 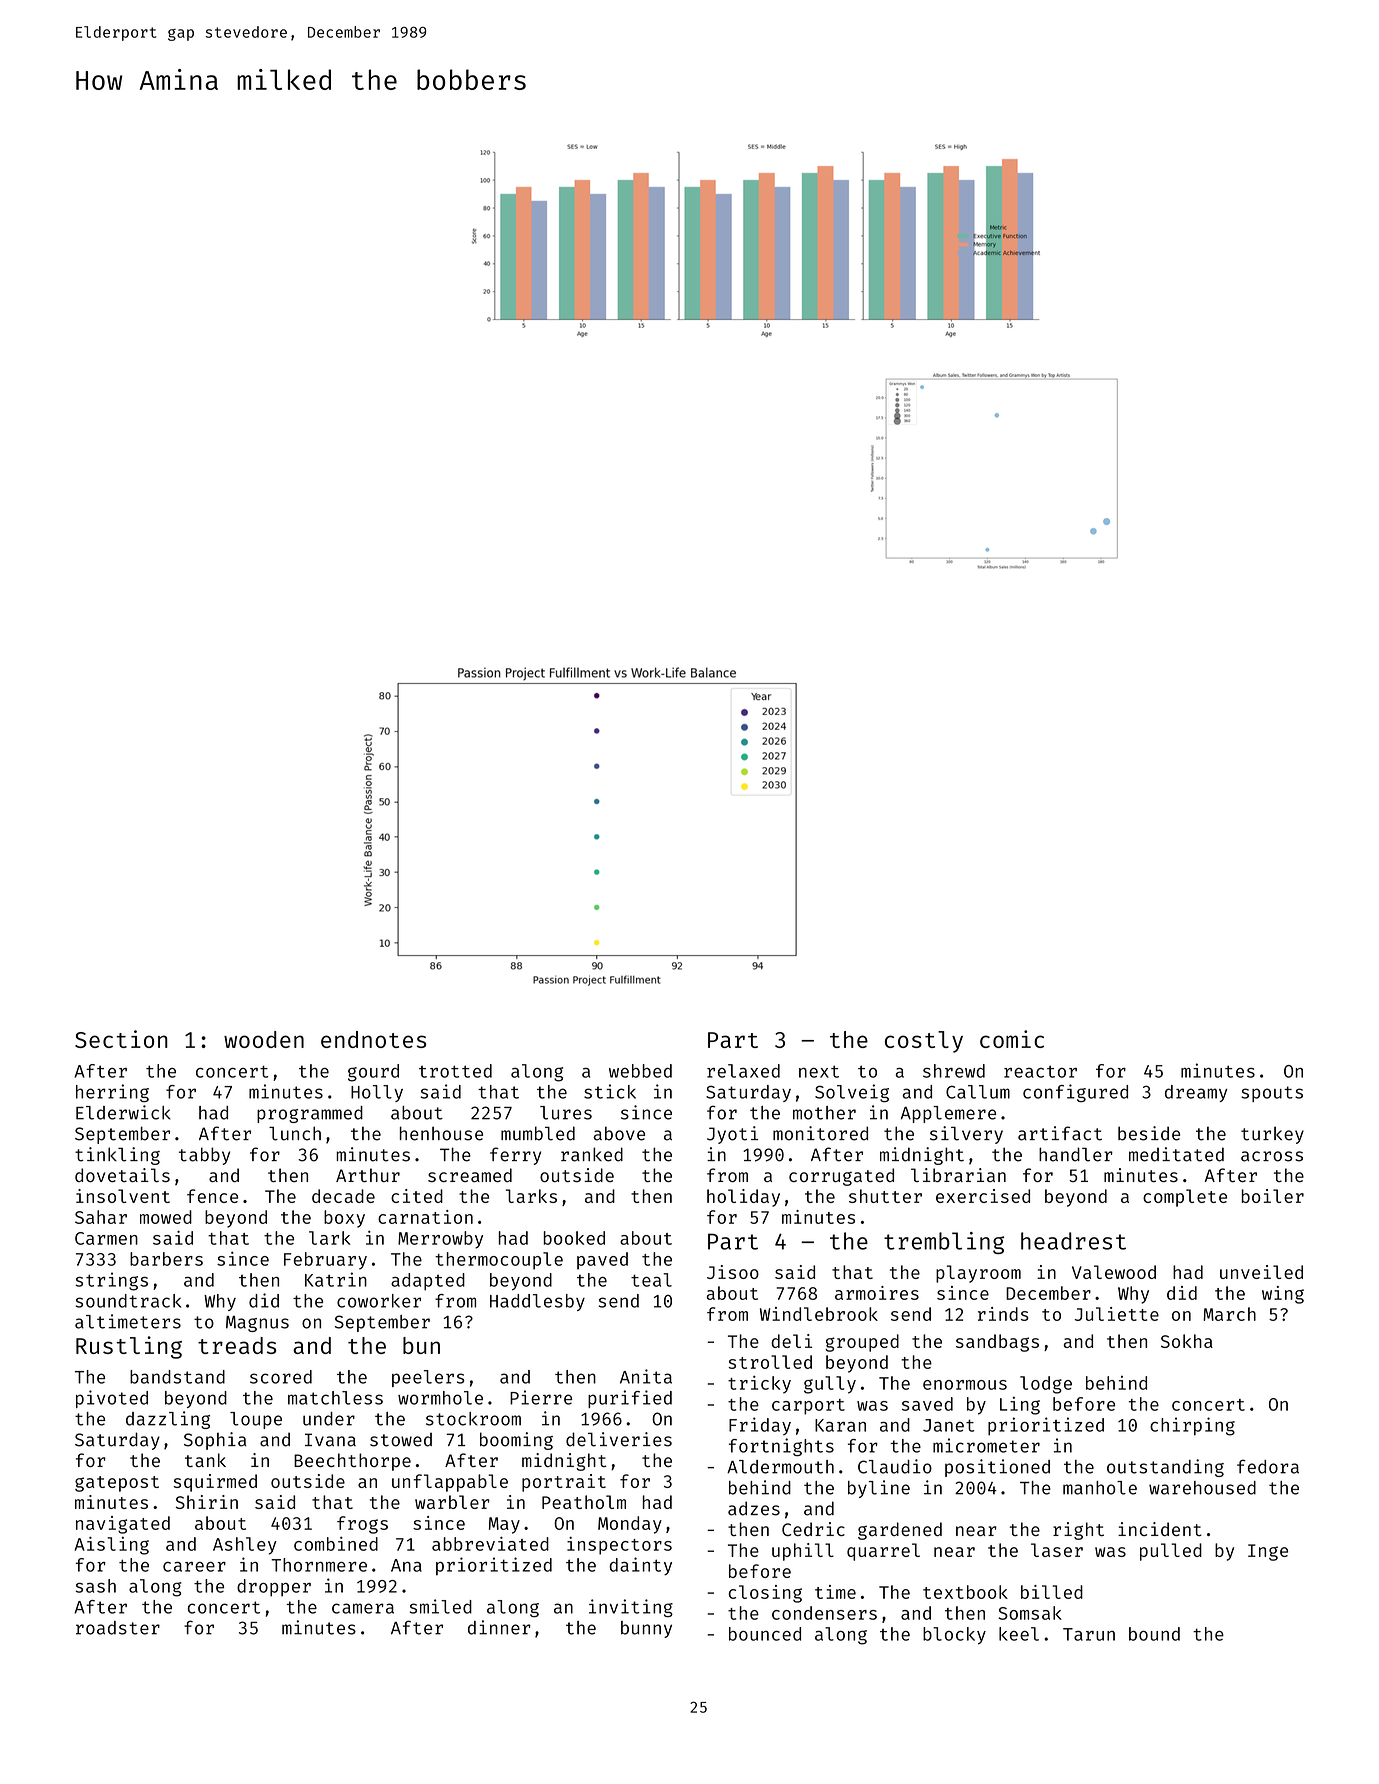 What do you see at coordinates (112, 1093) in the page?
I see `herring` at bounding box center [112, 1093].
